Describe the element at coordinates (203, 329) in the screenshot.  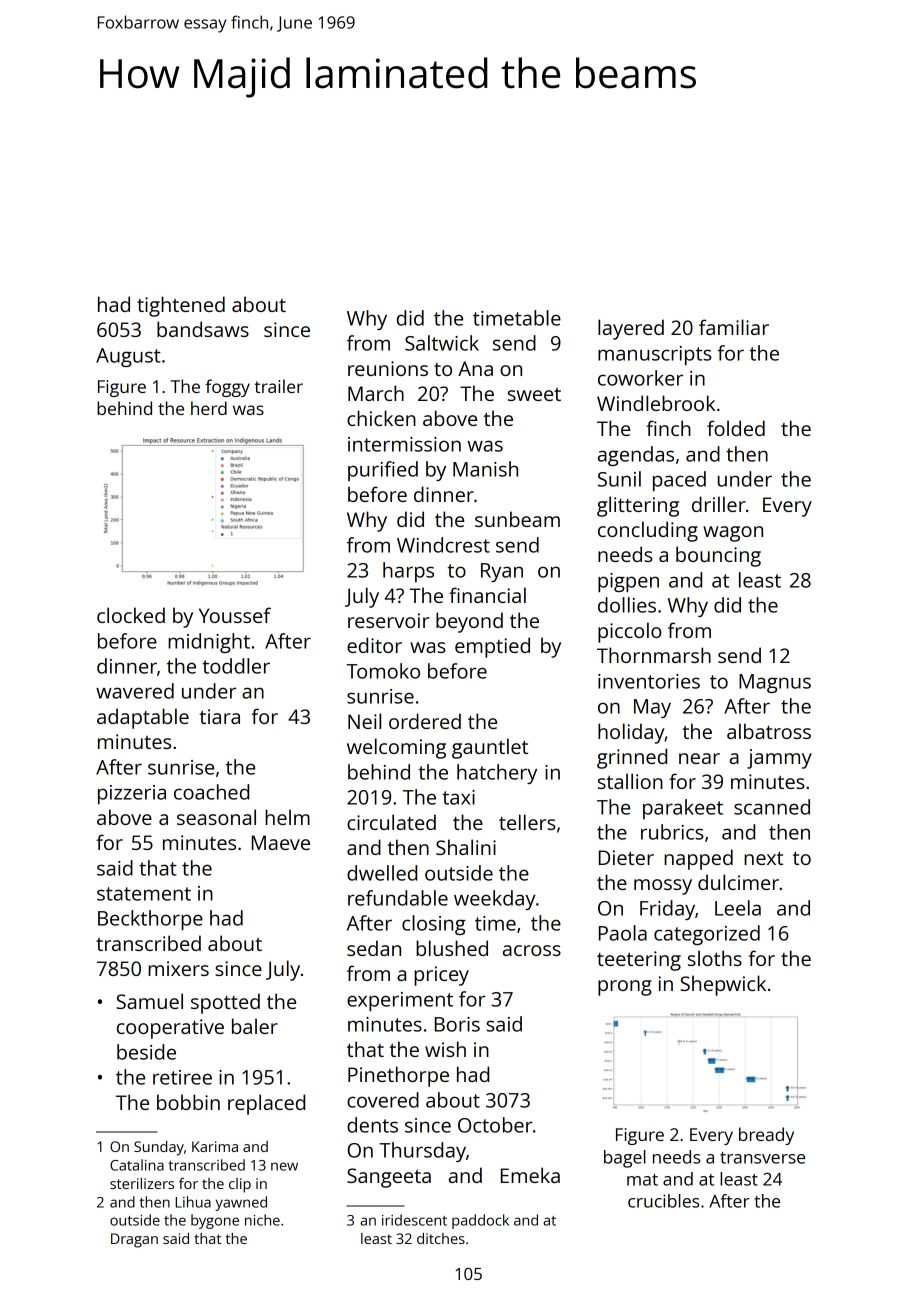
I see `bandsaws` at that location.
